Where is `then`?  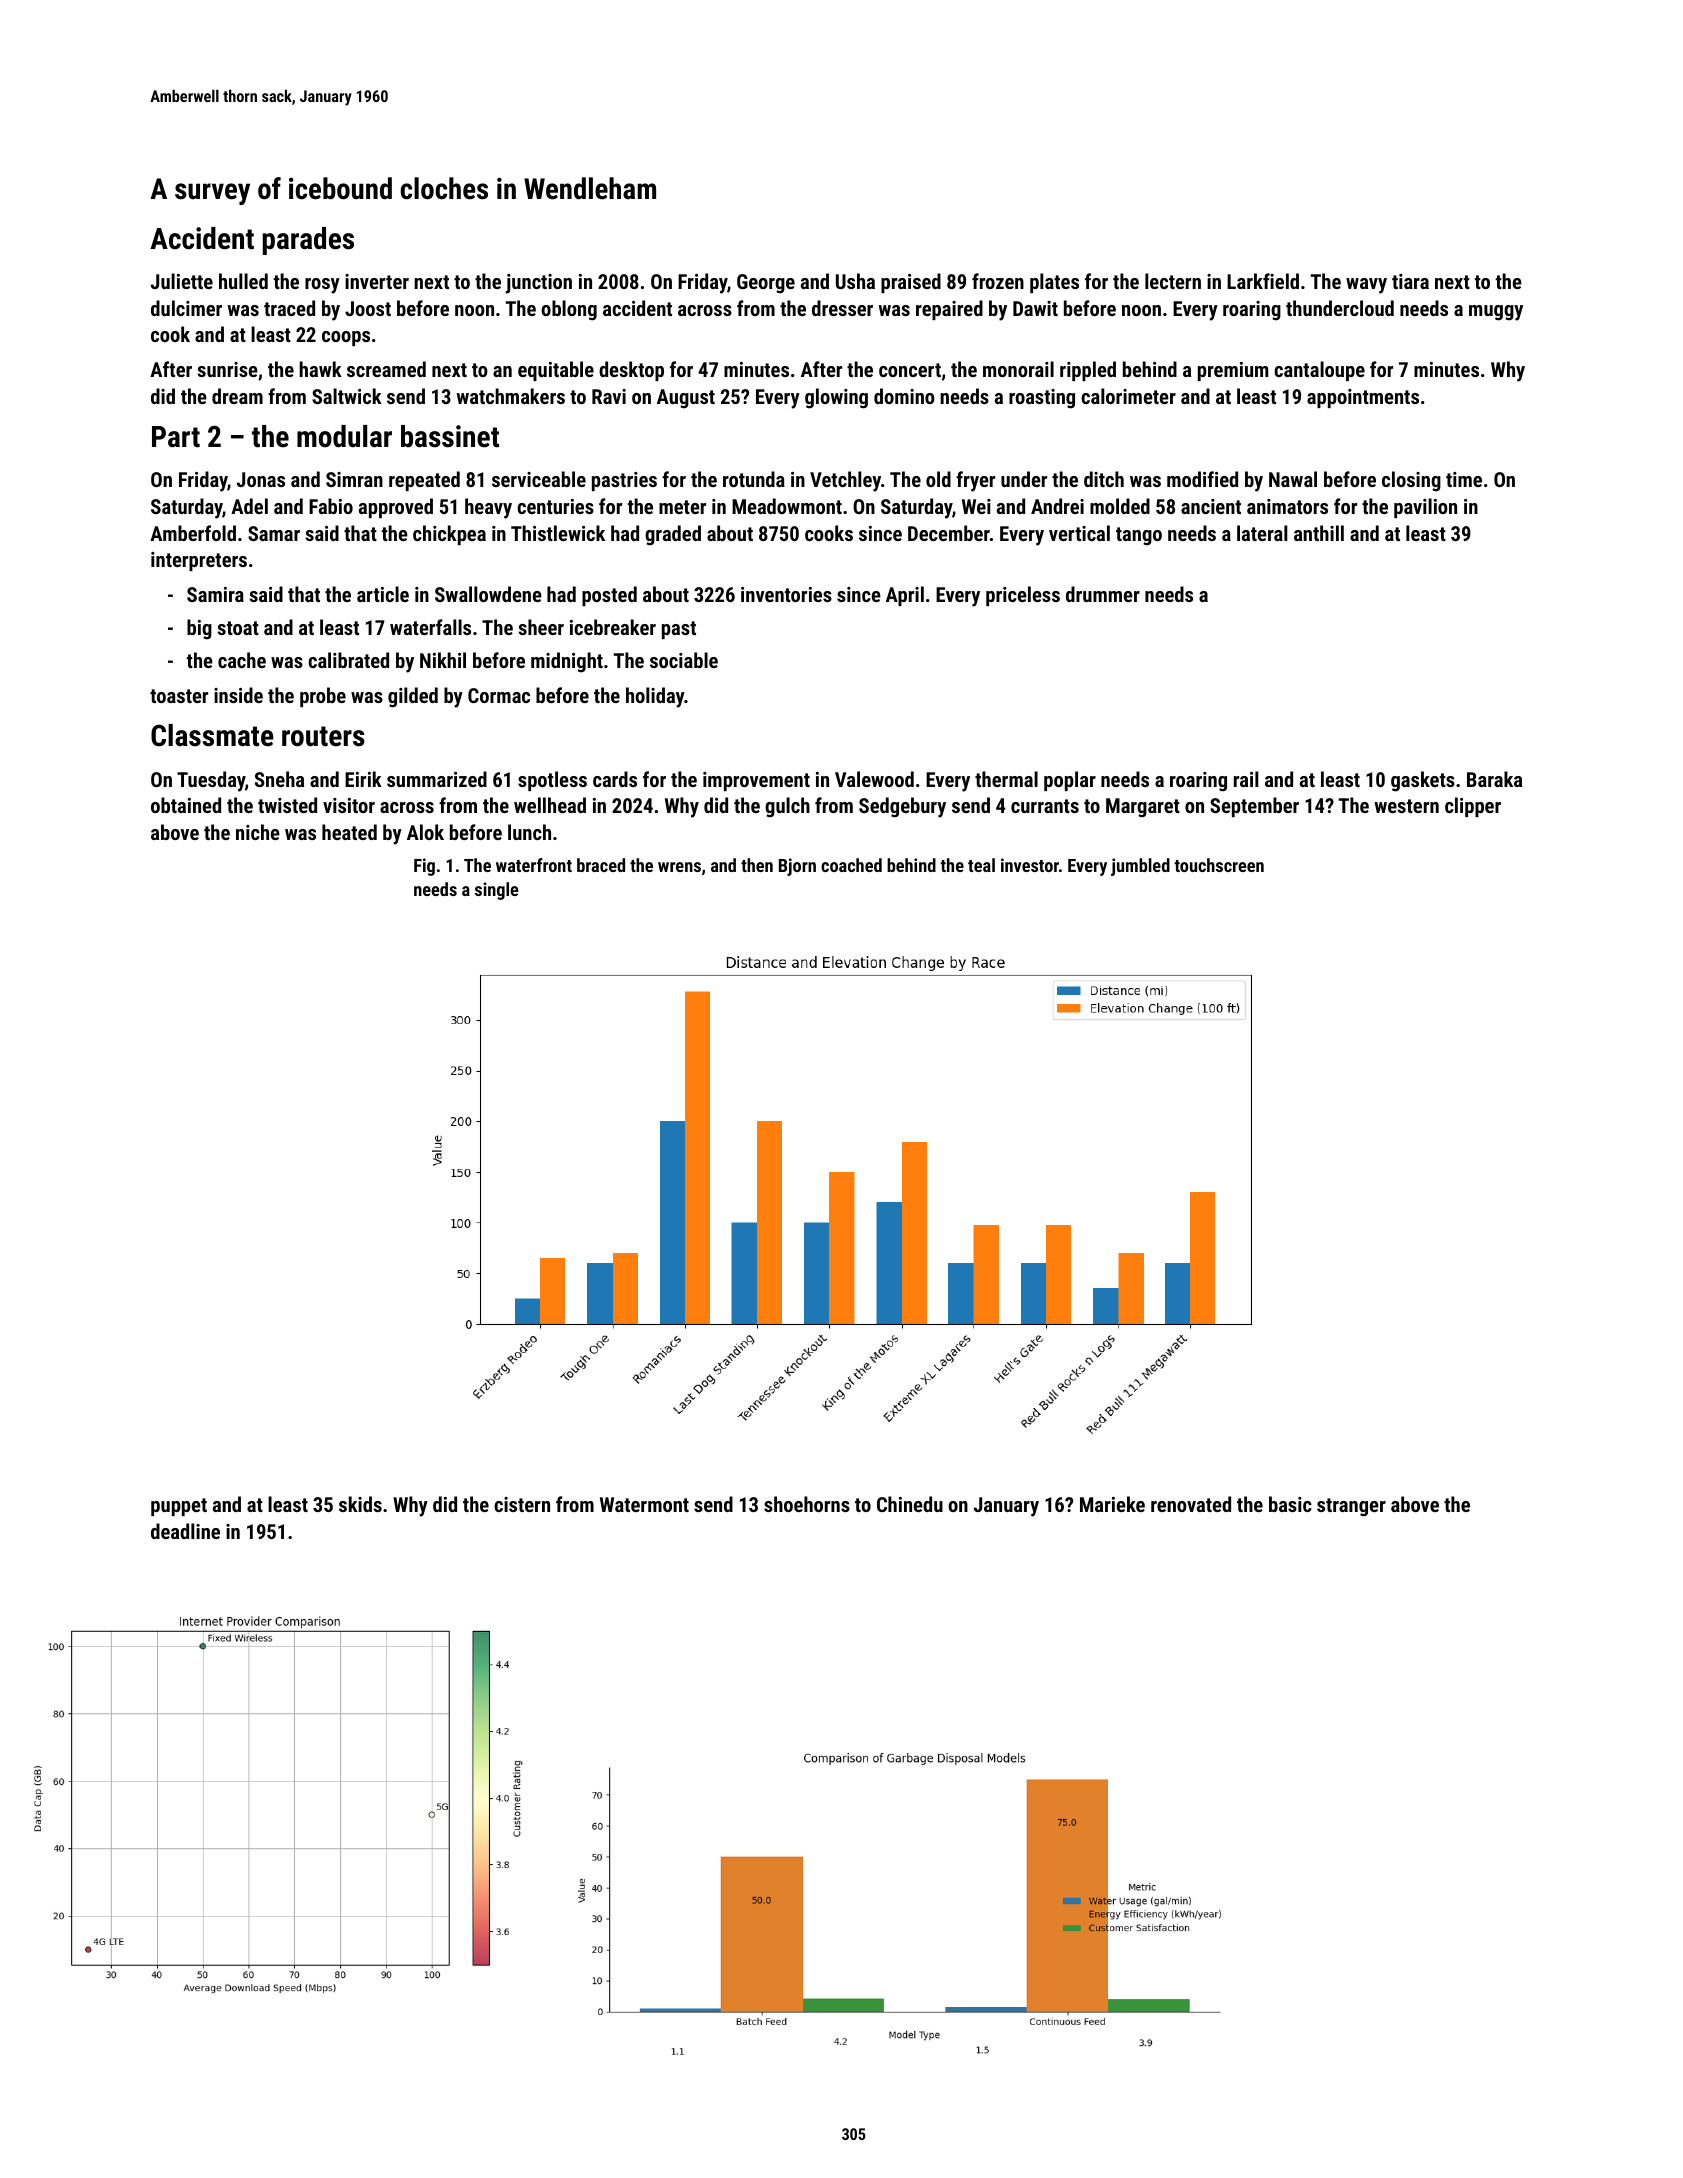 then is located at coordinates (757, 865).
